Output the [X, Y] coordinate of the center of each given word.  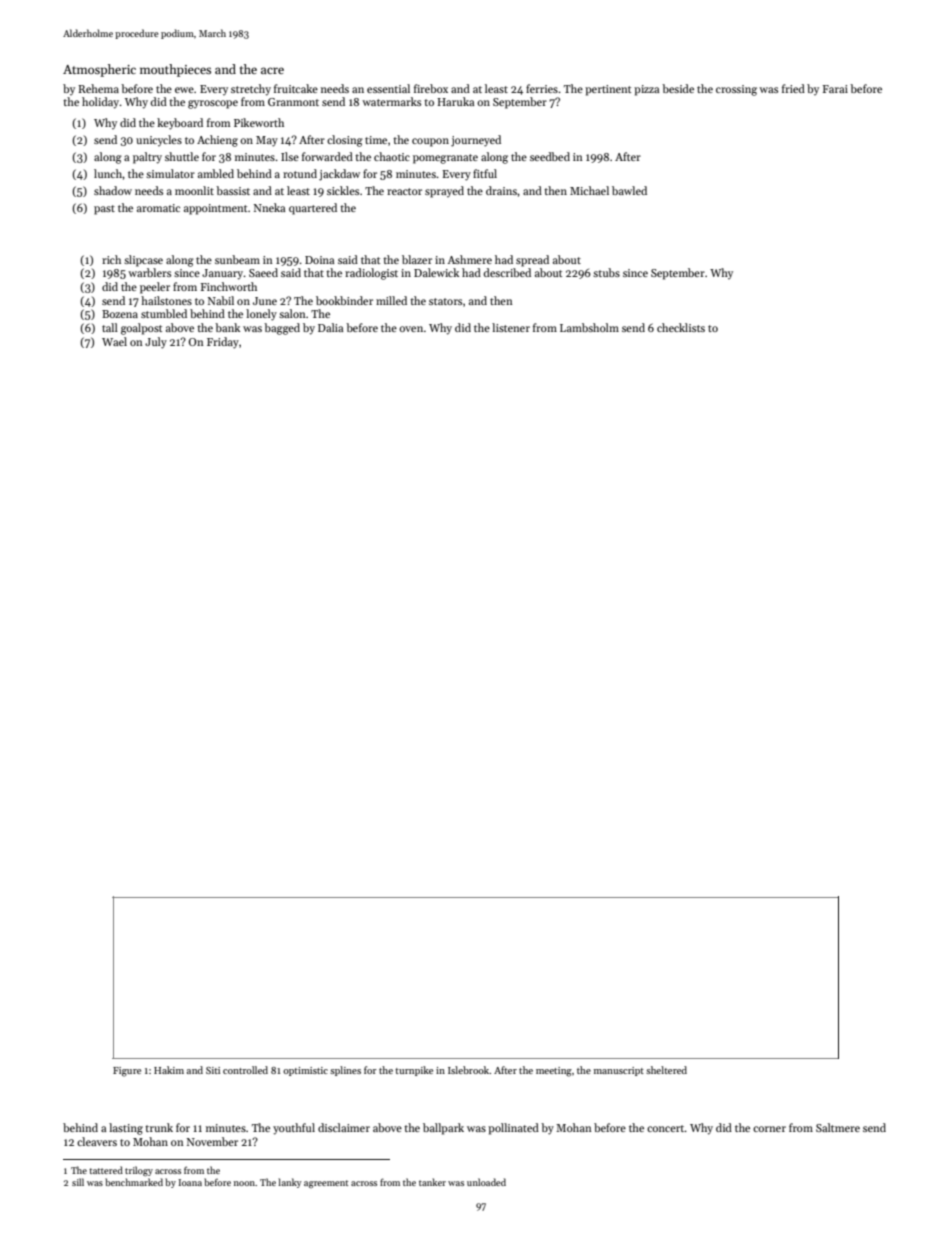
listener [511, 327]
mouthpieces [175, 70]
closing [345, 141]
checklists [681, 327]
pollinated [513, 1129]
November [212, 1141]
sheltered [666, 1070]
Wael [114, 341]
